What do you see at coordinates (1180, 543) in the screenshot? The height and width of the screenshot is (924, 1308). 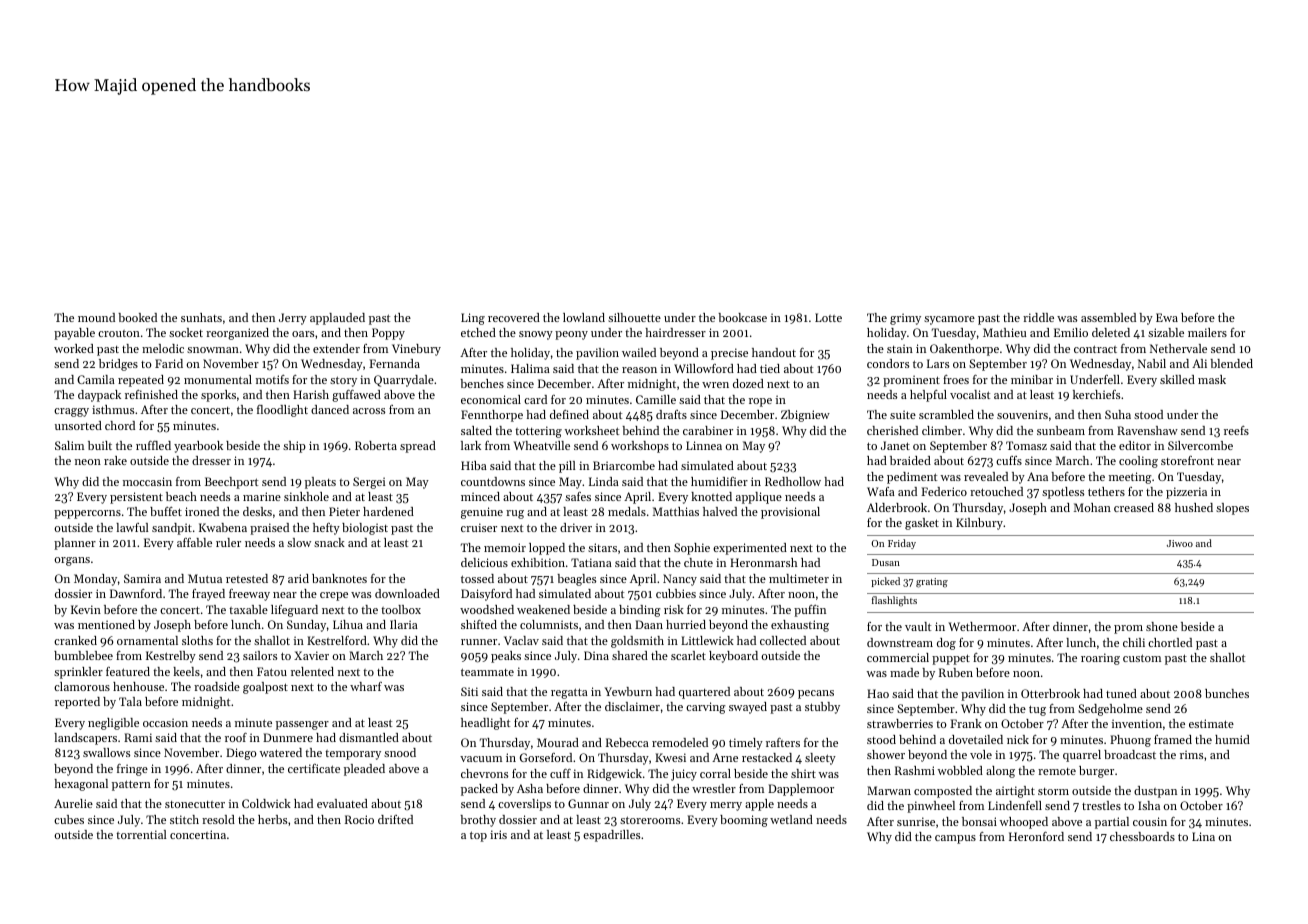 I see `Jiwoo` at bounding box center [1180, 543].
